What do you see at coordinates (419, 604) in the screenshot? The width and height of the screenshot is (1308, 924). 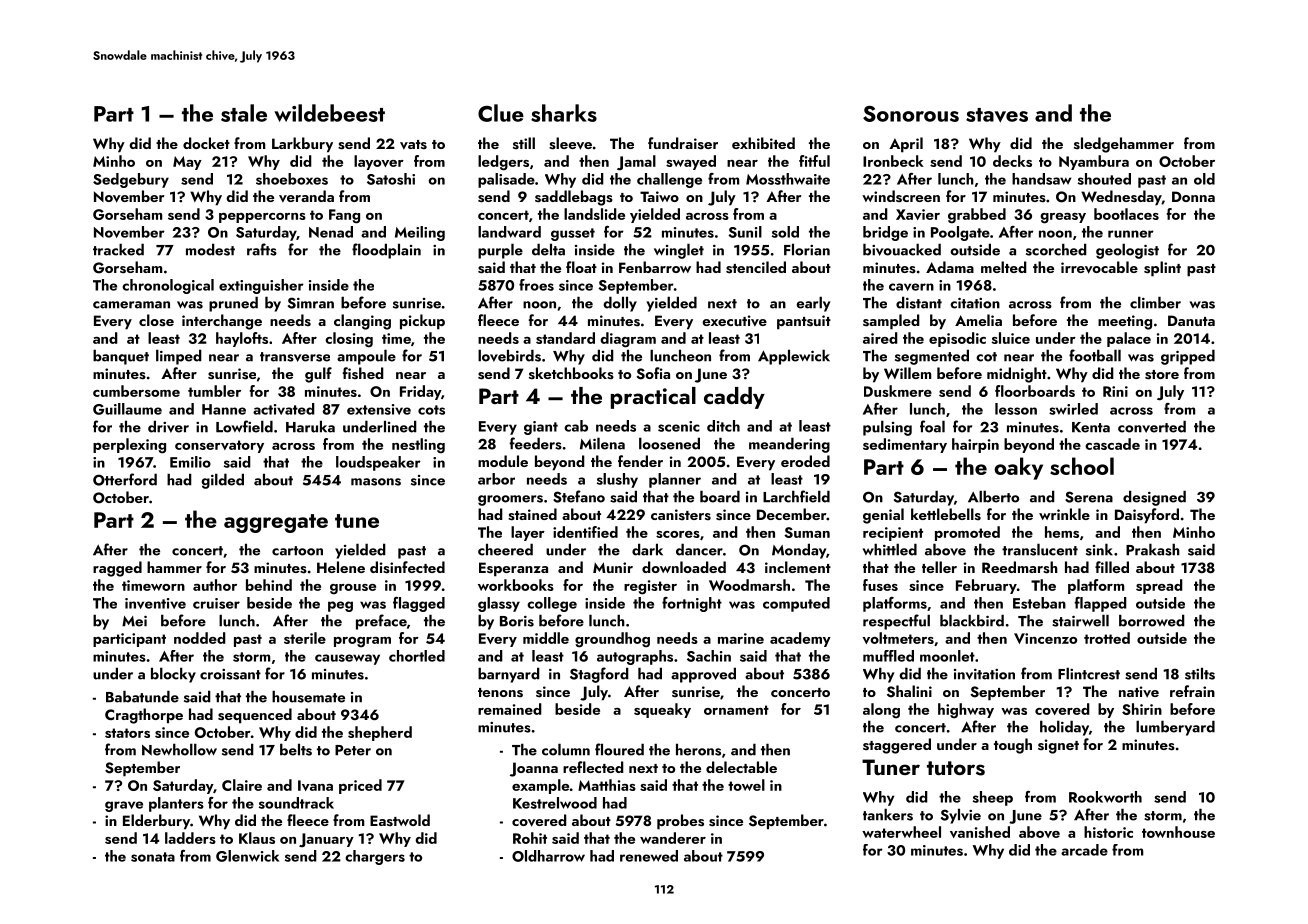 I see `flagged` at bounding box center [419, 604].
